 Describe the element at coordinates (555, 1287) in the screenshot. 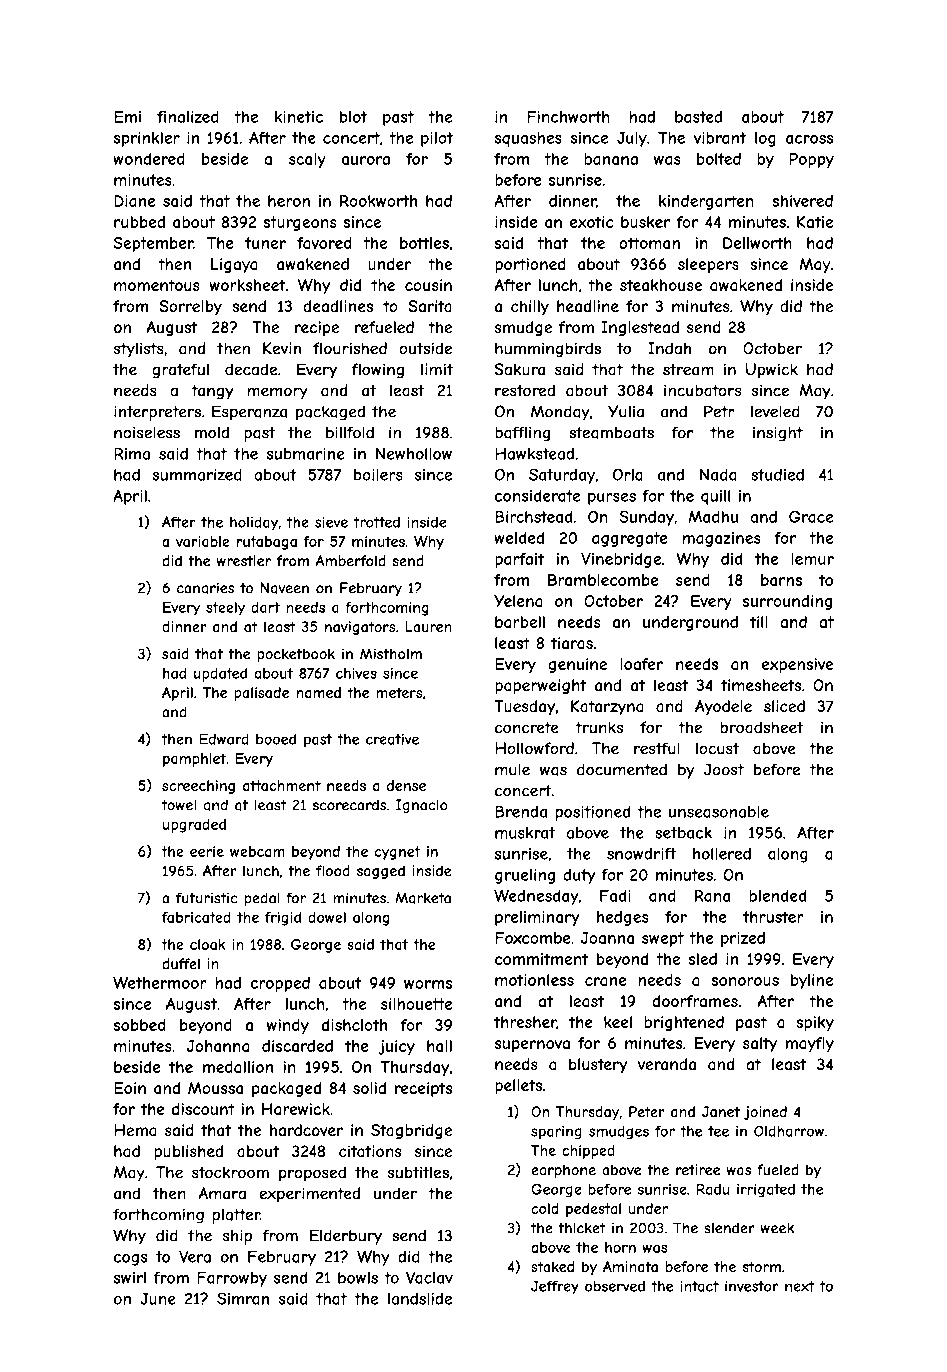

I see `Jeffrey` at that location.
